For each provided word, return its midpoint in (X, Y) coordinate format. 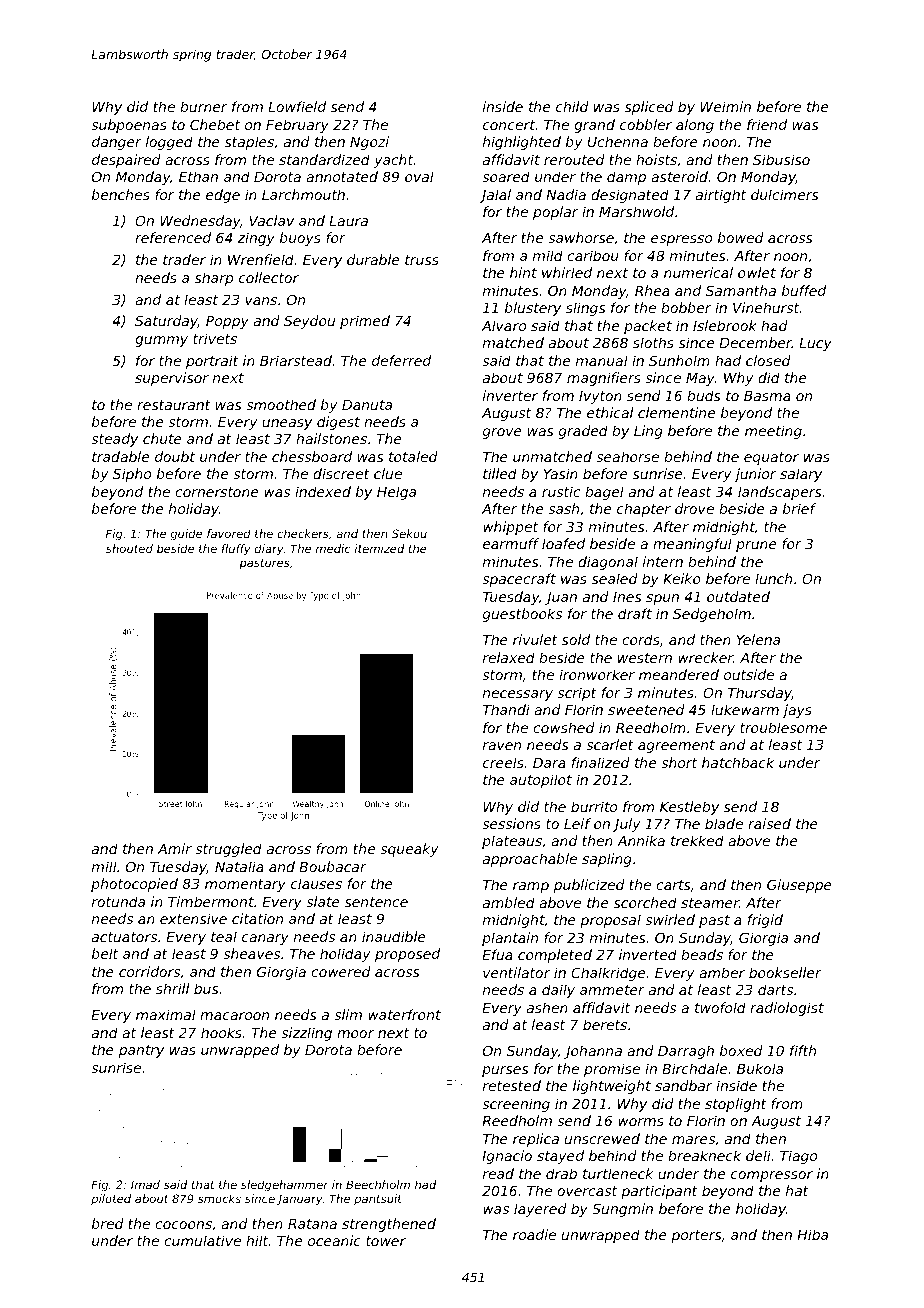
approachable (530, 860)
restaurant (174, 405)
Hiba (812, 1234)
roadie (534, 1234)
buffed (804, 290)
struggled (228, 850)
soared (506, 176)
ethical (610, 412)
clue (388, 473)
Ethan (198, 176)
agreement (676, 746)
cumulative (202, 1240)
